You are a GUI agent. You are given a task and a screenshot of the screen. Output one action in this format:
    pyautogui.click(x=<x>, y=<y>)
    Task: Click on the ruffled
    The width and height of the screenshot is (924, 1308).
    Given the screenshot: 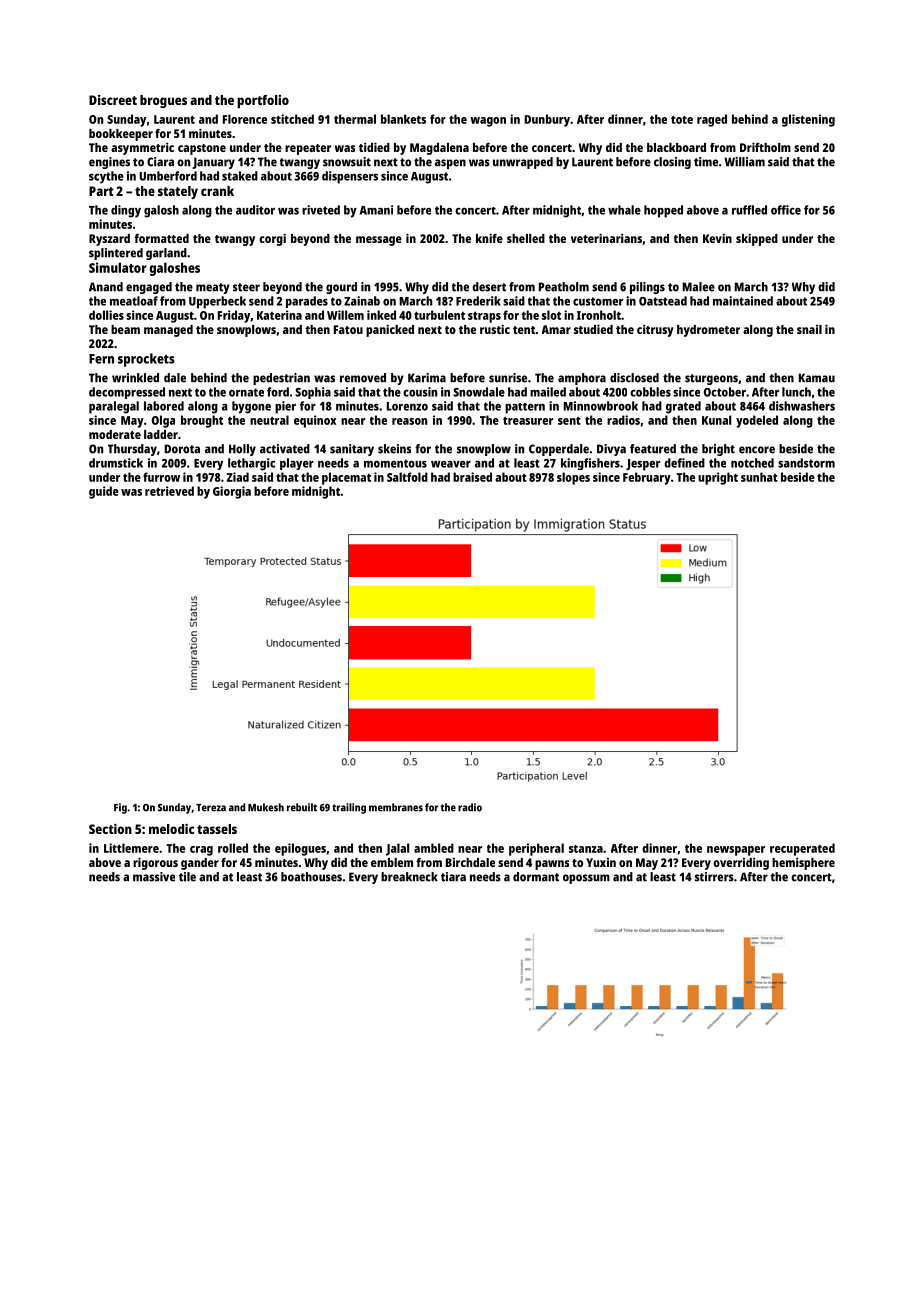 What is the action you would take?
    pyautogui.click(x=749, y=210)
